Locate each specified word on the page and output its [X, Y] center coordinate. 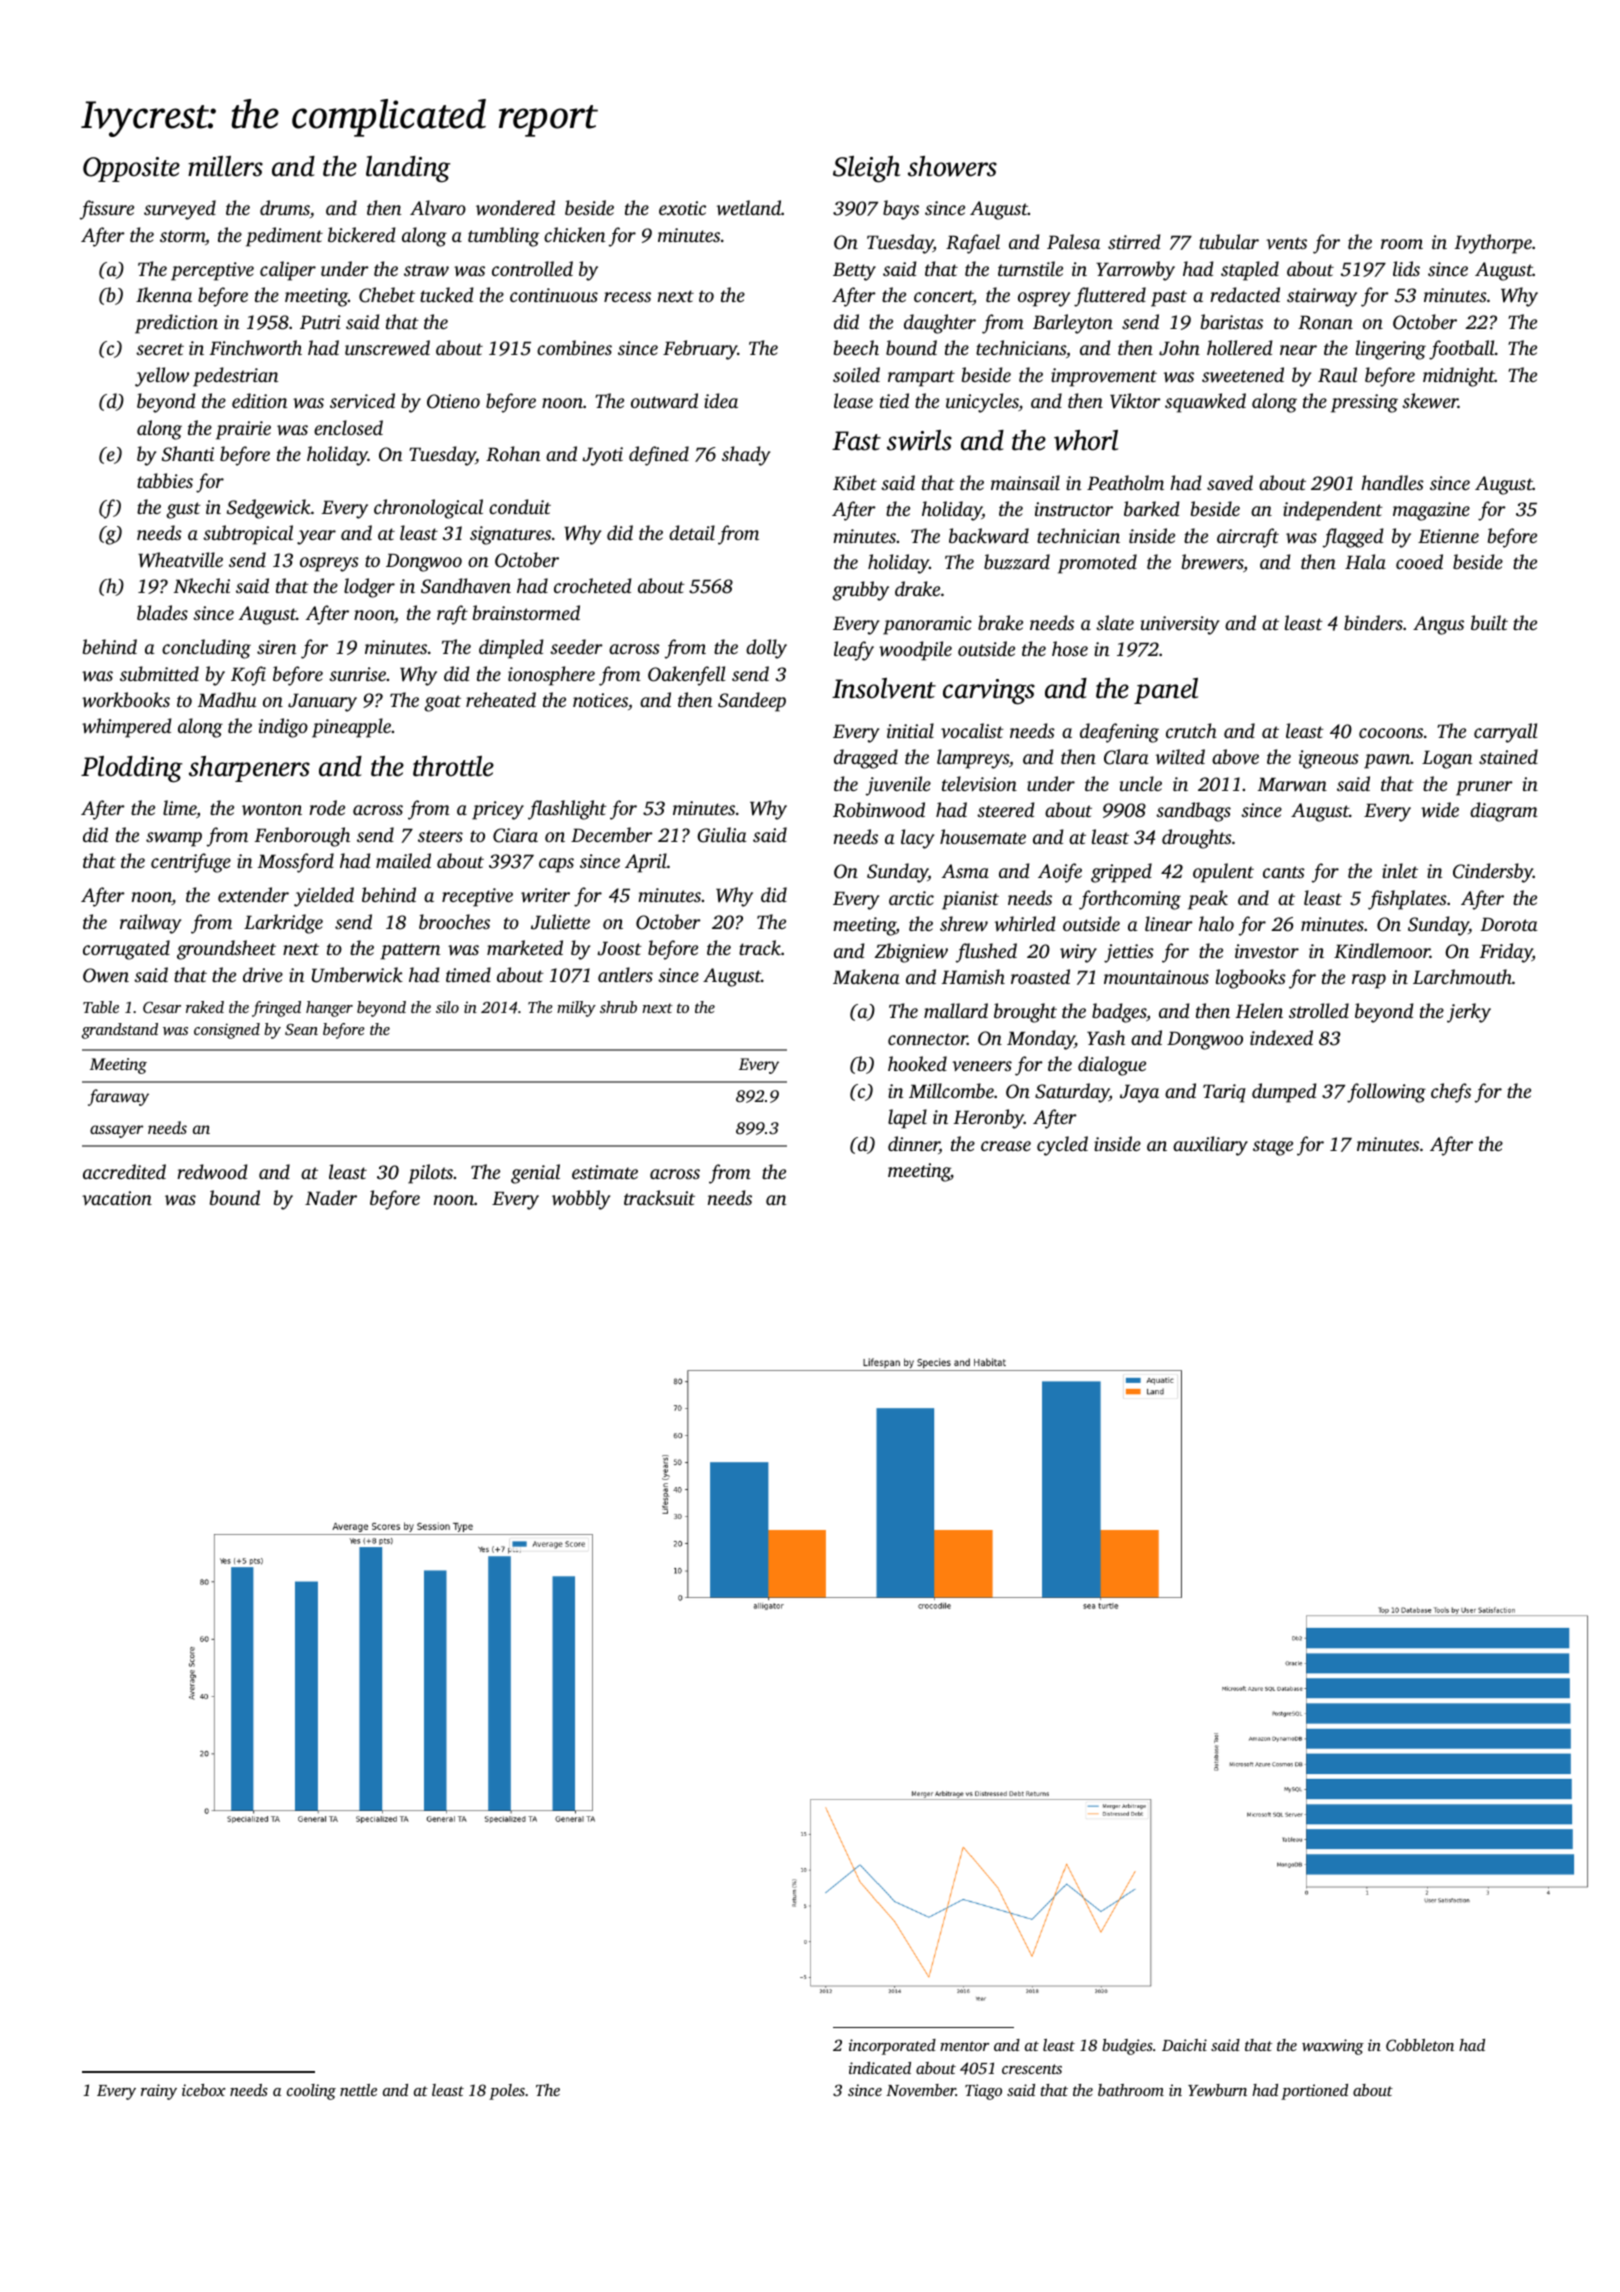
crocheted [593, 585]
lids [1406, 268]
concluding [206, 649]
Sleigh [866, 169]
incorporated [892, 2047]
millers [225, 166]
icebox [204, 2090]
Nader [331, 1197]
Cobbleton [1420, 2045]
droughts [1197, 839]
